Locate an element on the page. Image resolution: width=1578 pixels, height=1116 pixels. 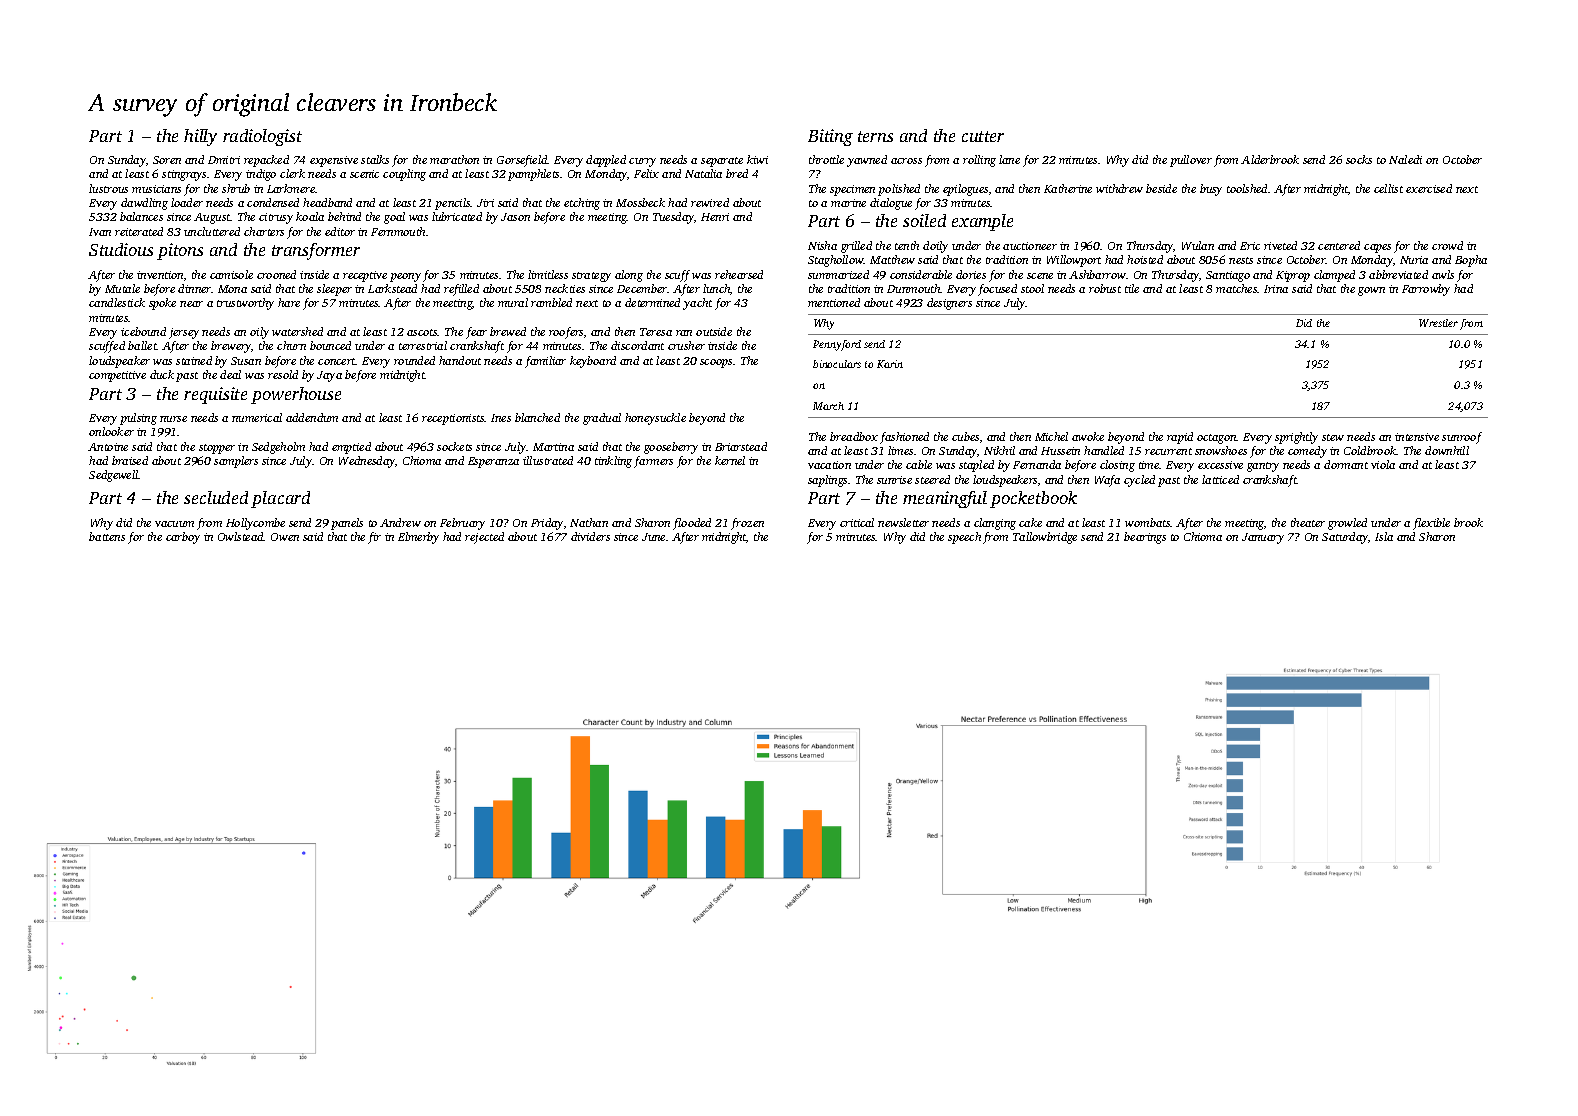
dappled is located at coordinates (606, 161).
